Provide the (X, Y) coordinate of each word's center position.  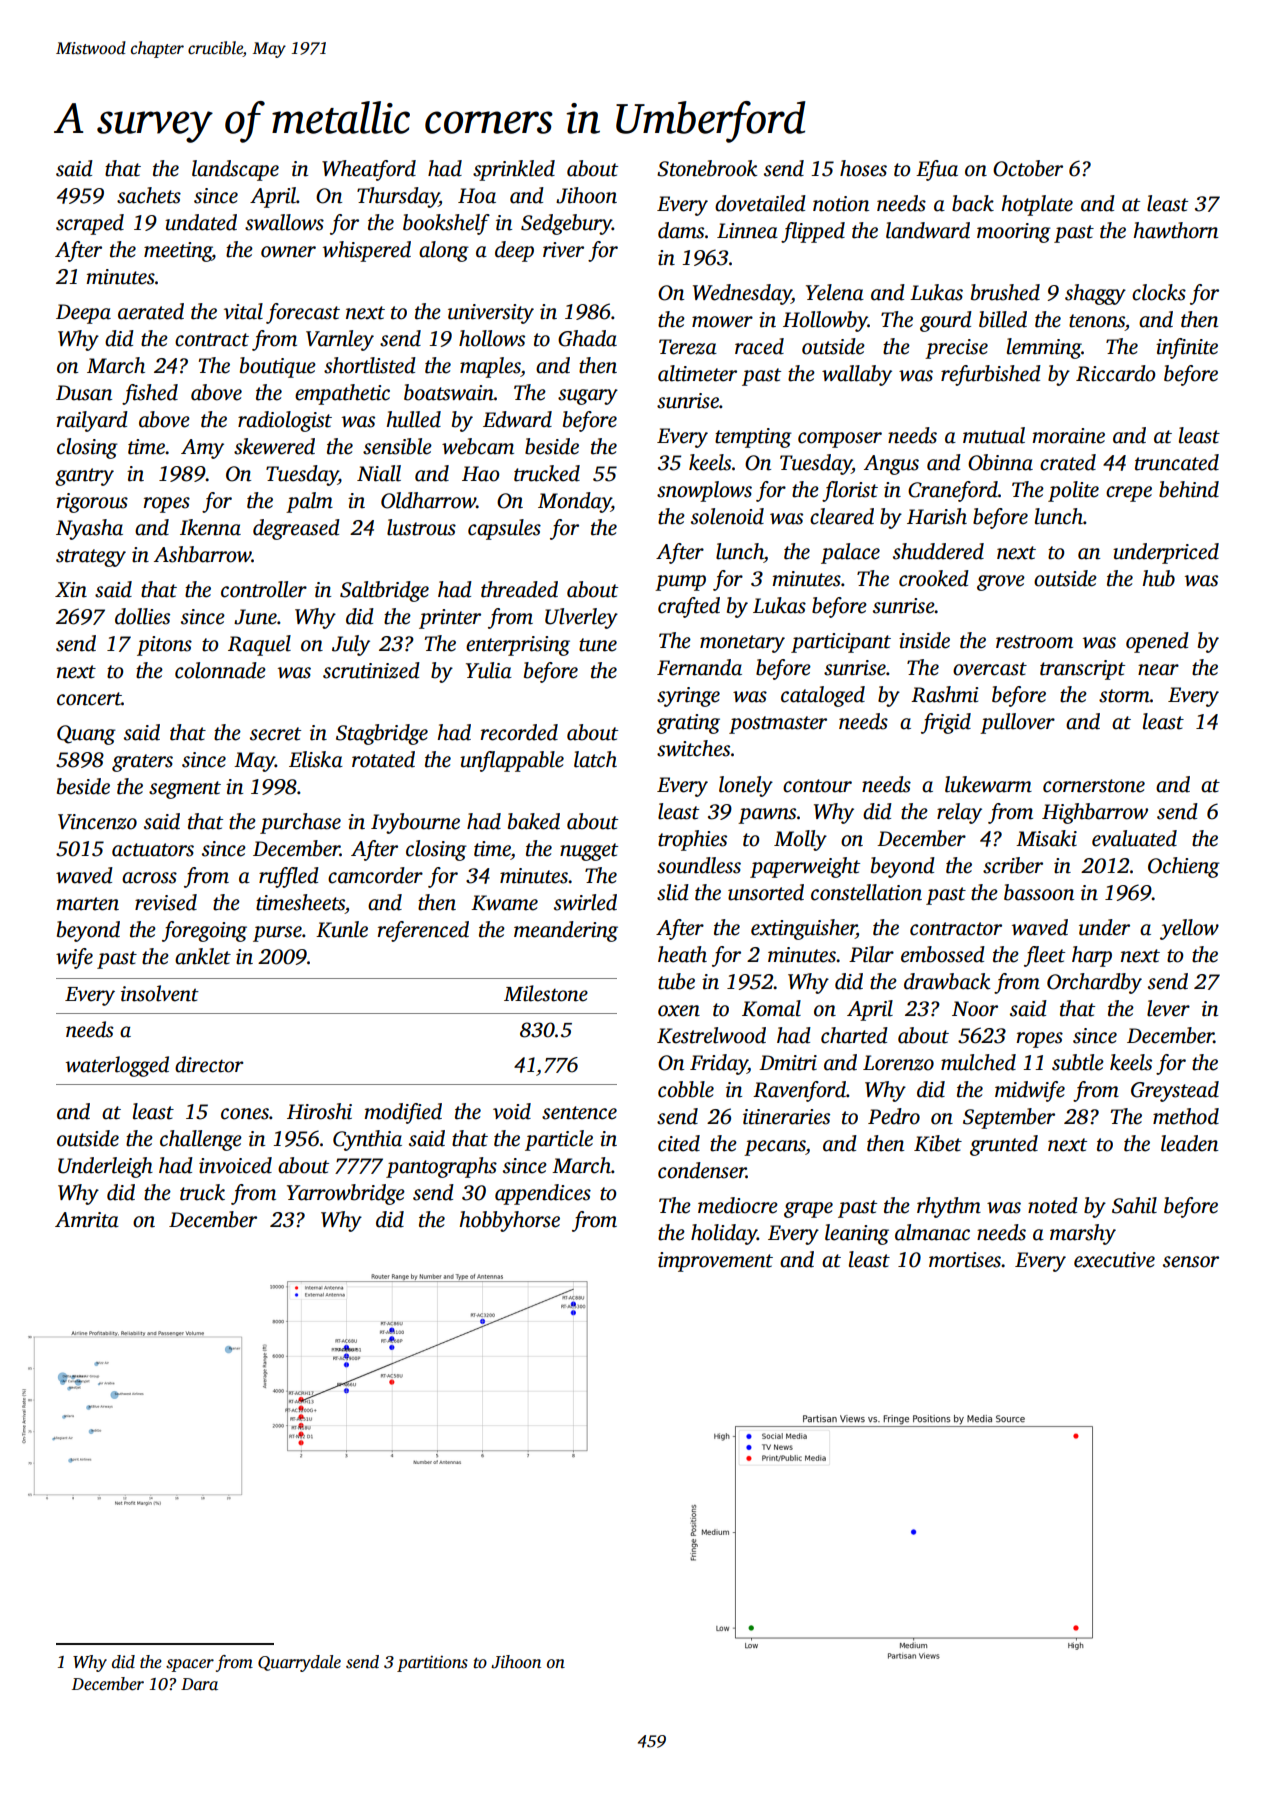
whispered (367, 251)
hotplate (1037, 205)
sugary (588, 397)
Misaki (1046, 838)
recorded (519, 732)
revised (166, 902)
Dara (199, 1684)
